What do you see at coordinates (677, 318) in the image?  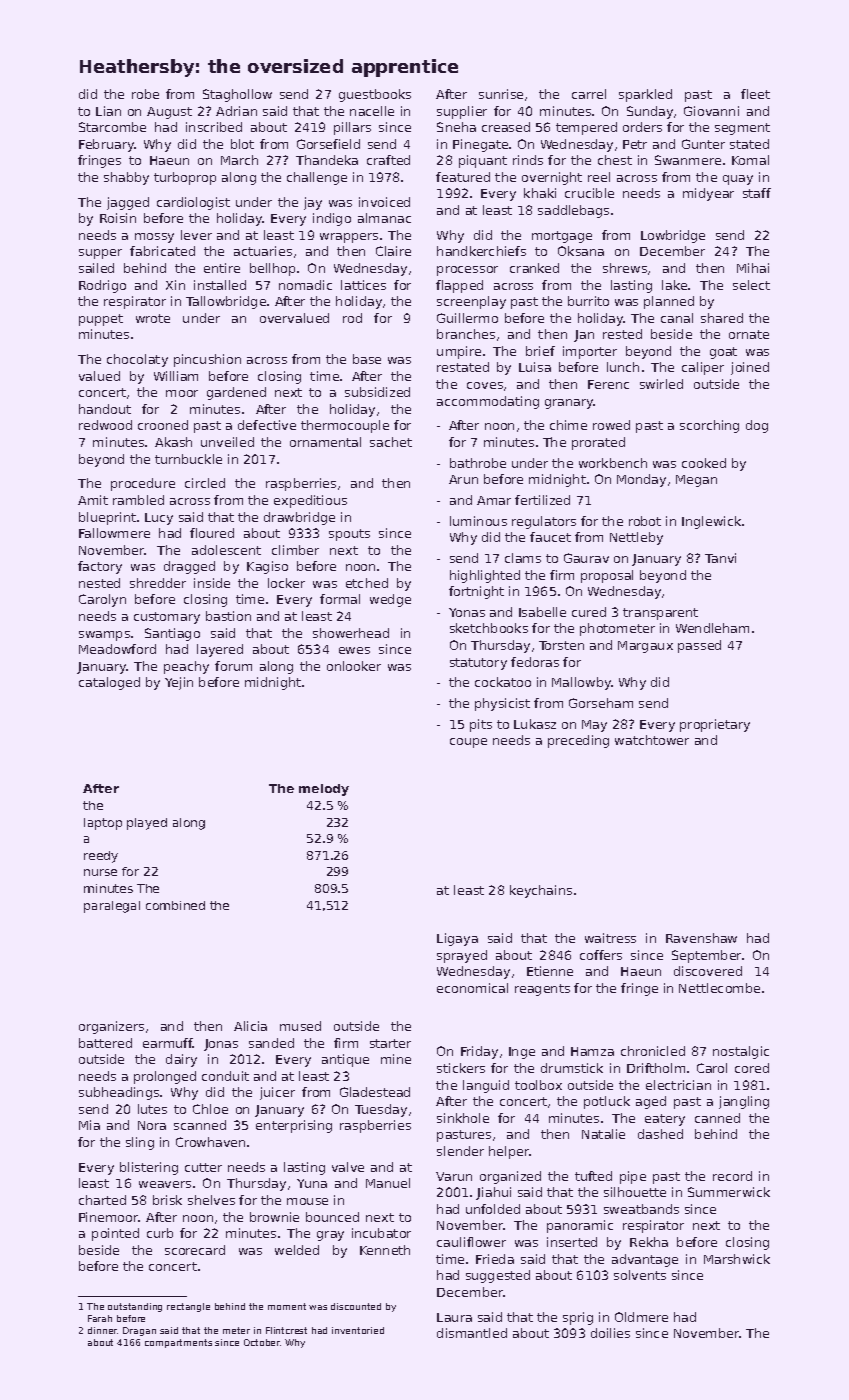 I see `canal` at bounding box center [677, 318].
